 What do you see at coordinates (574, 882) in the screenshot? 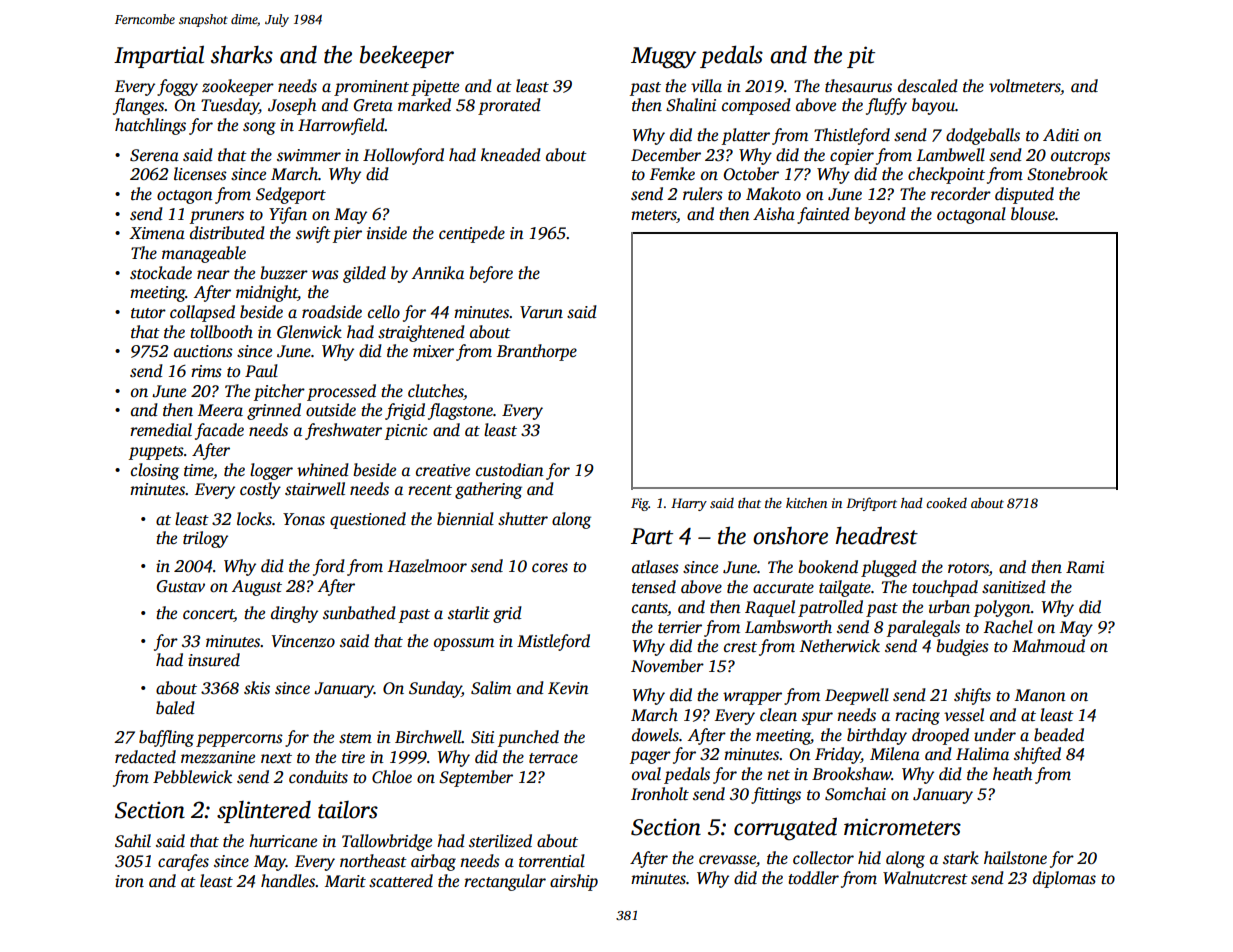
I see `airship` at bounding box center [574, 882].
